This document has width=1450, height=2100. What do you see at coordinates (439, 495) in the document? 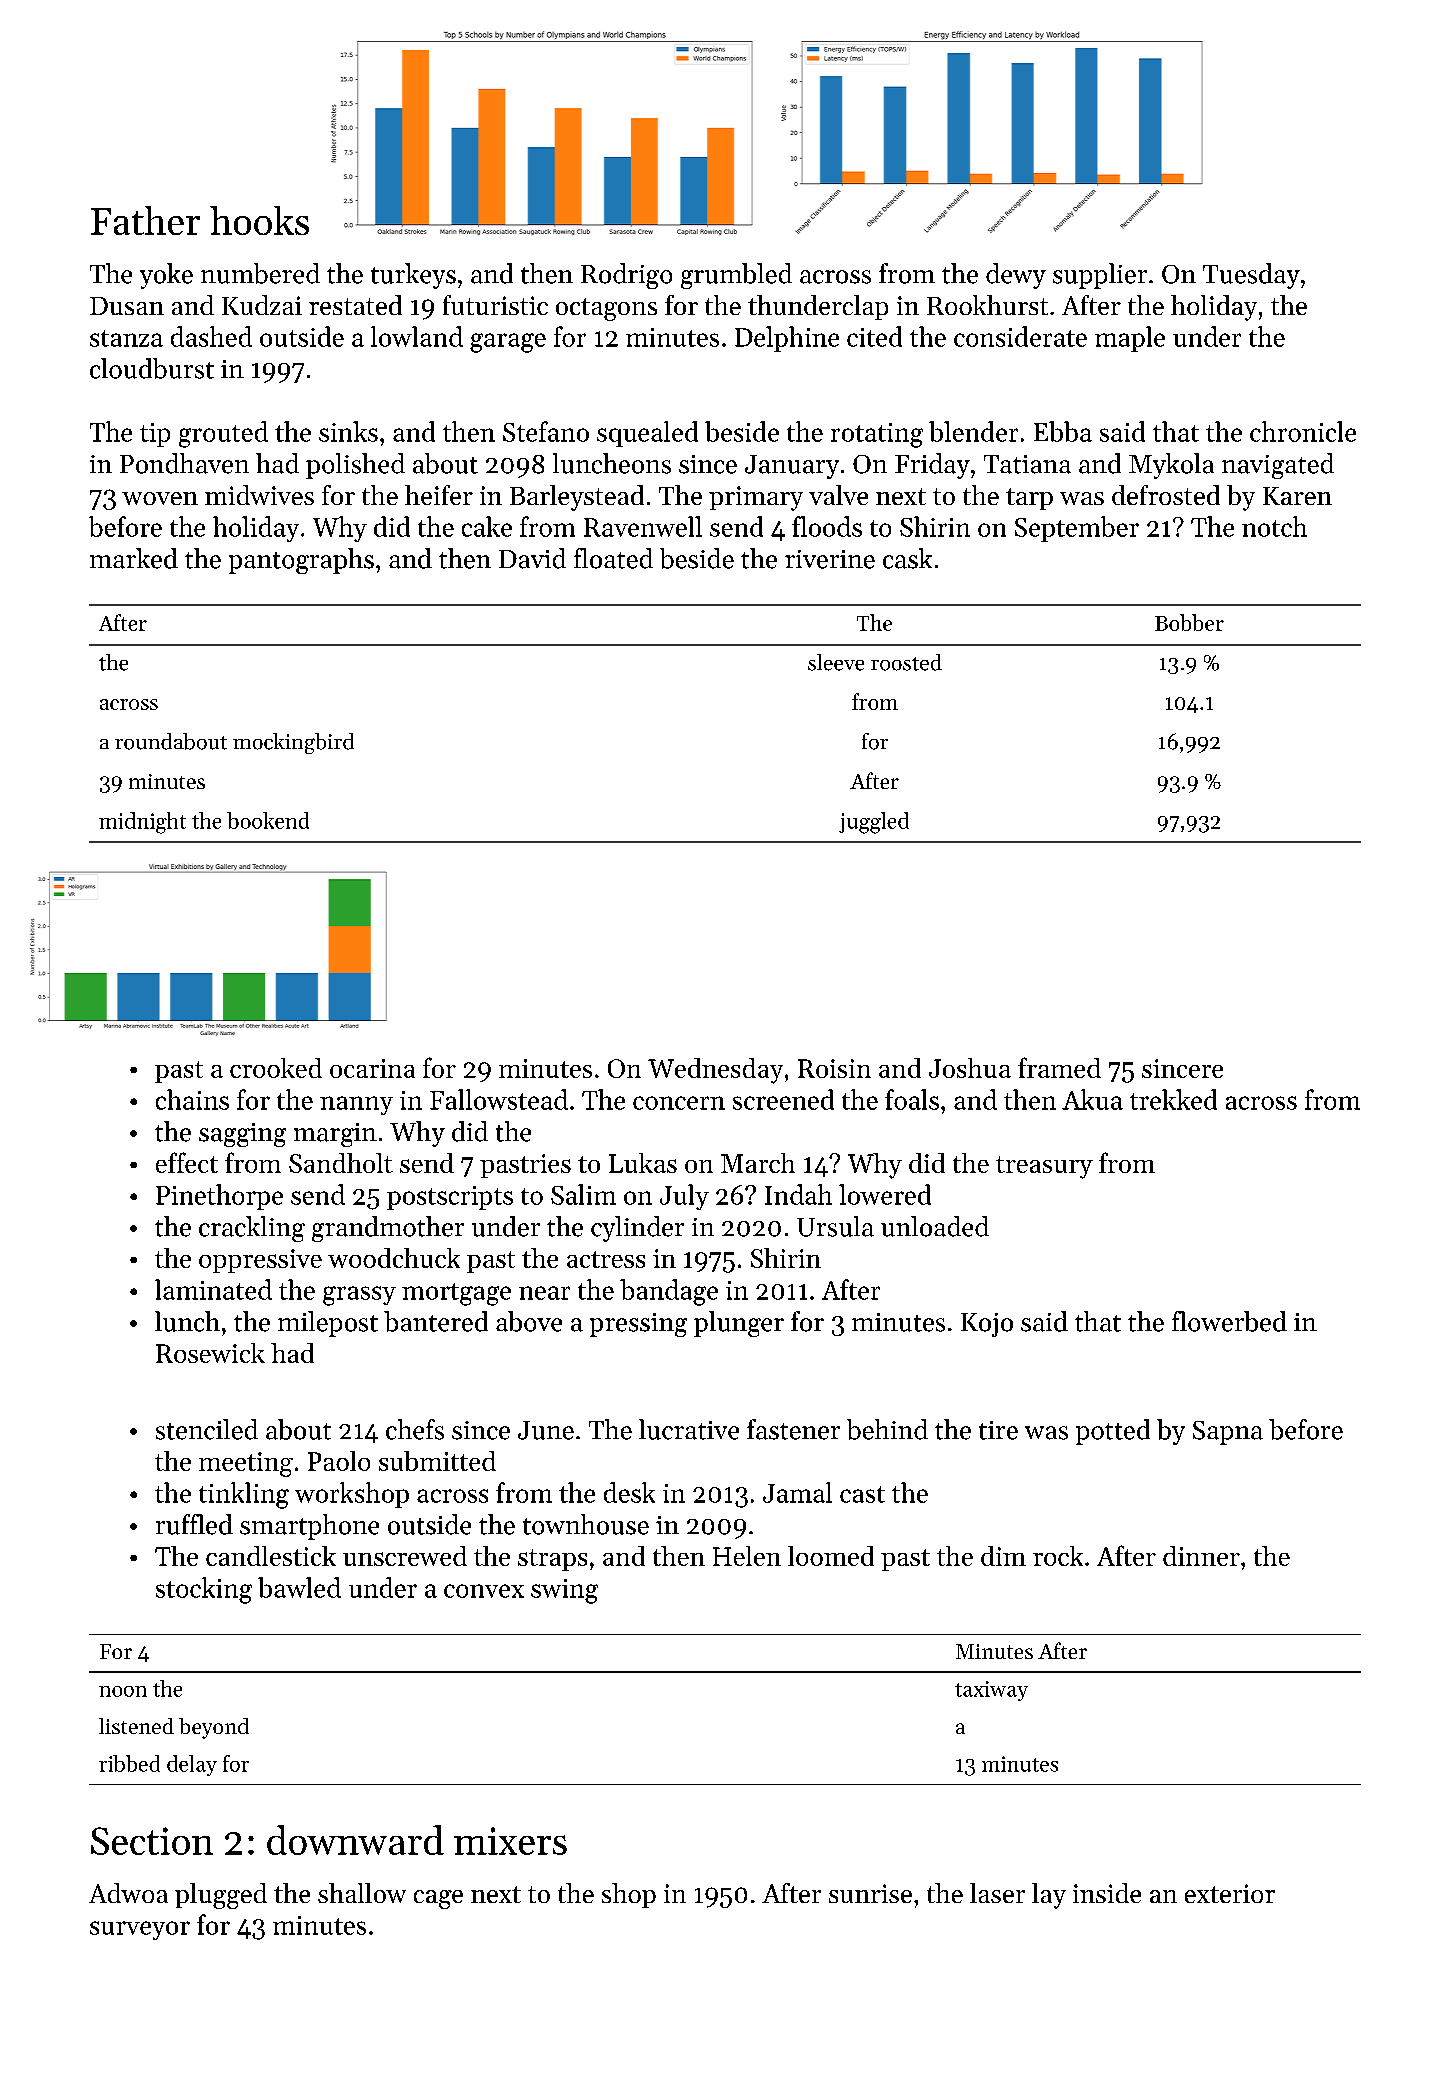
I see `heifer` at bounding box center [439, 495].
